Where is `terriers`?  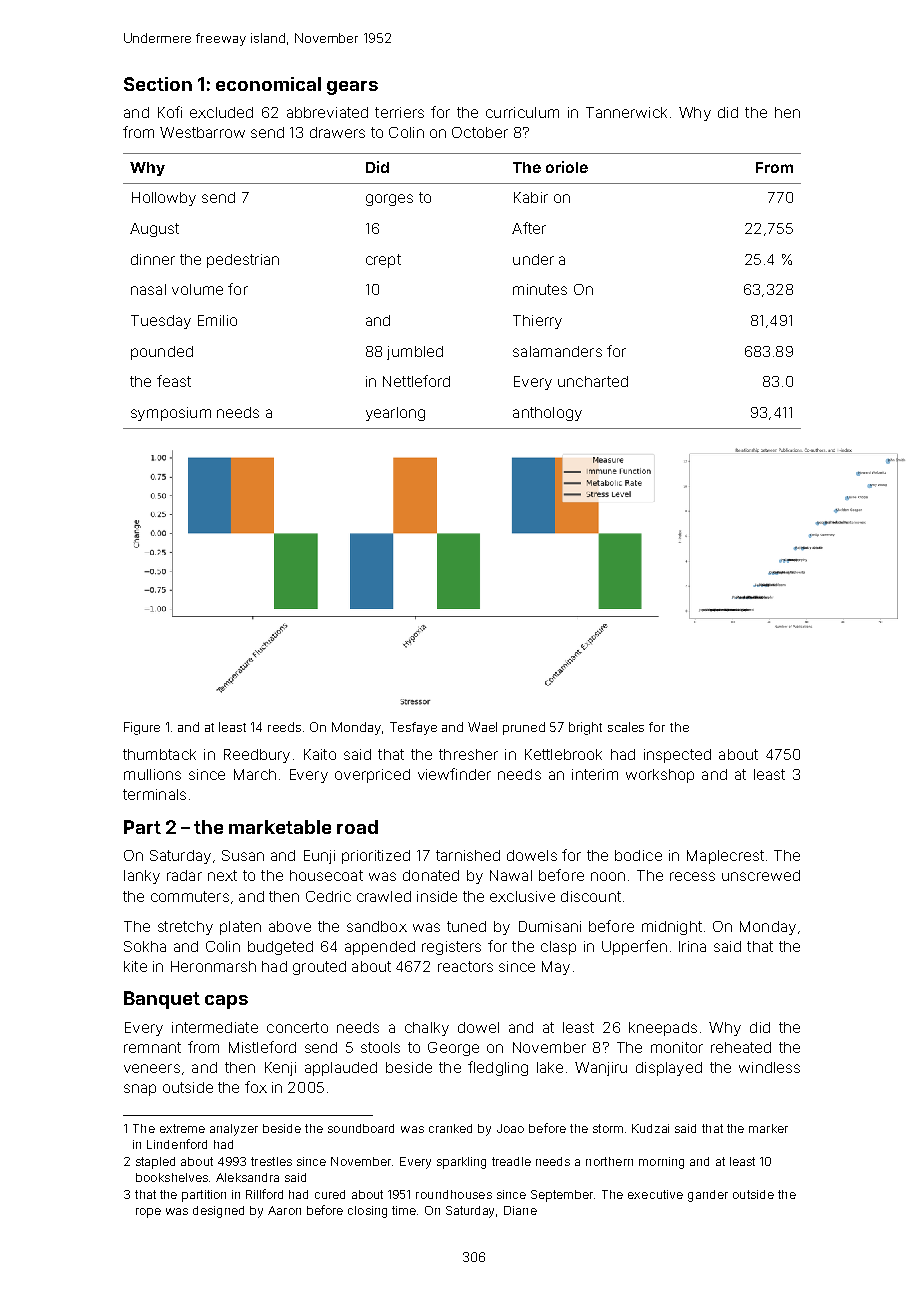
terriers is located at coordinates (399, 112).
